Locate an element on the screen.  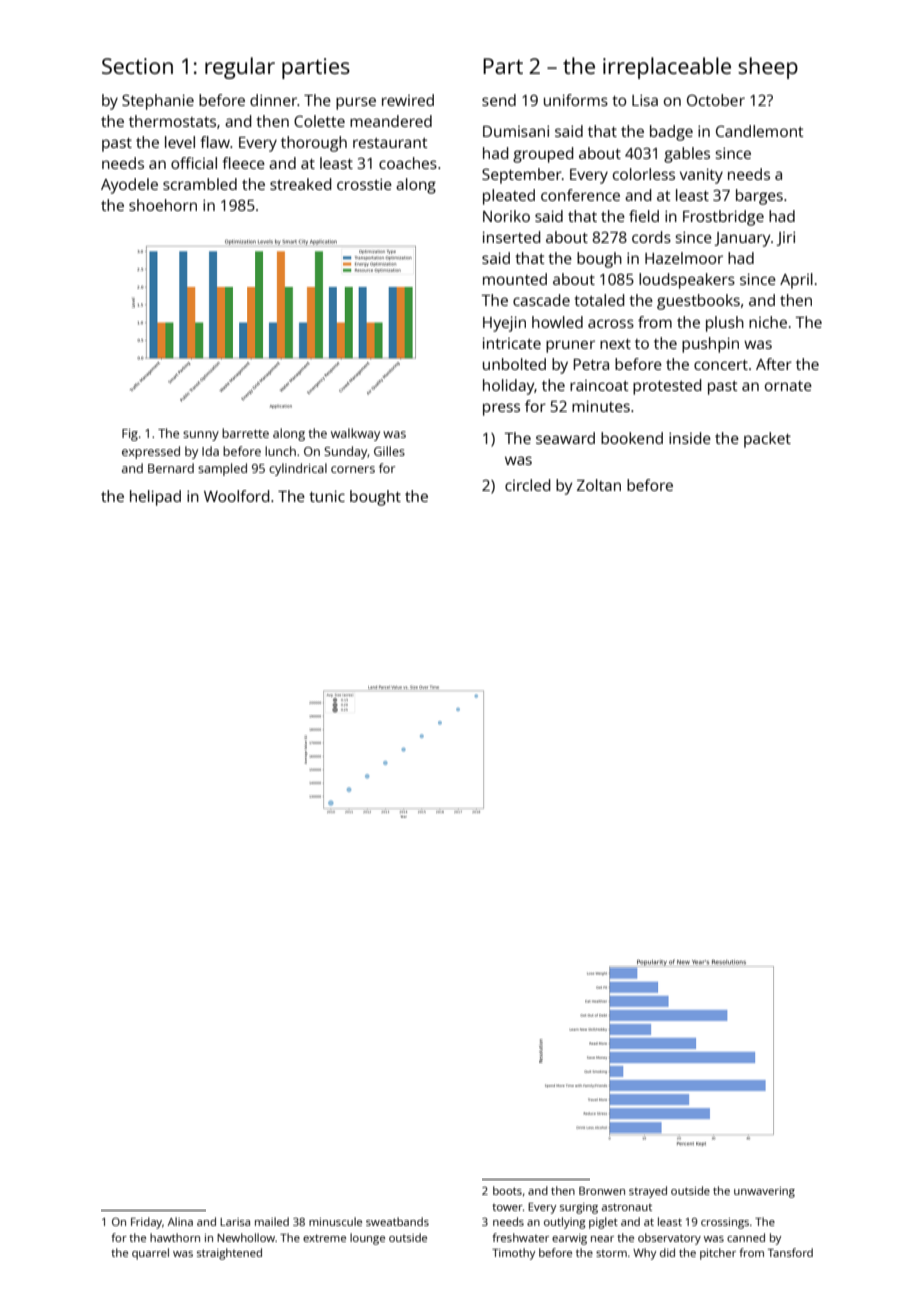
Bronwen is located at coordinates (602, 1191).
